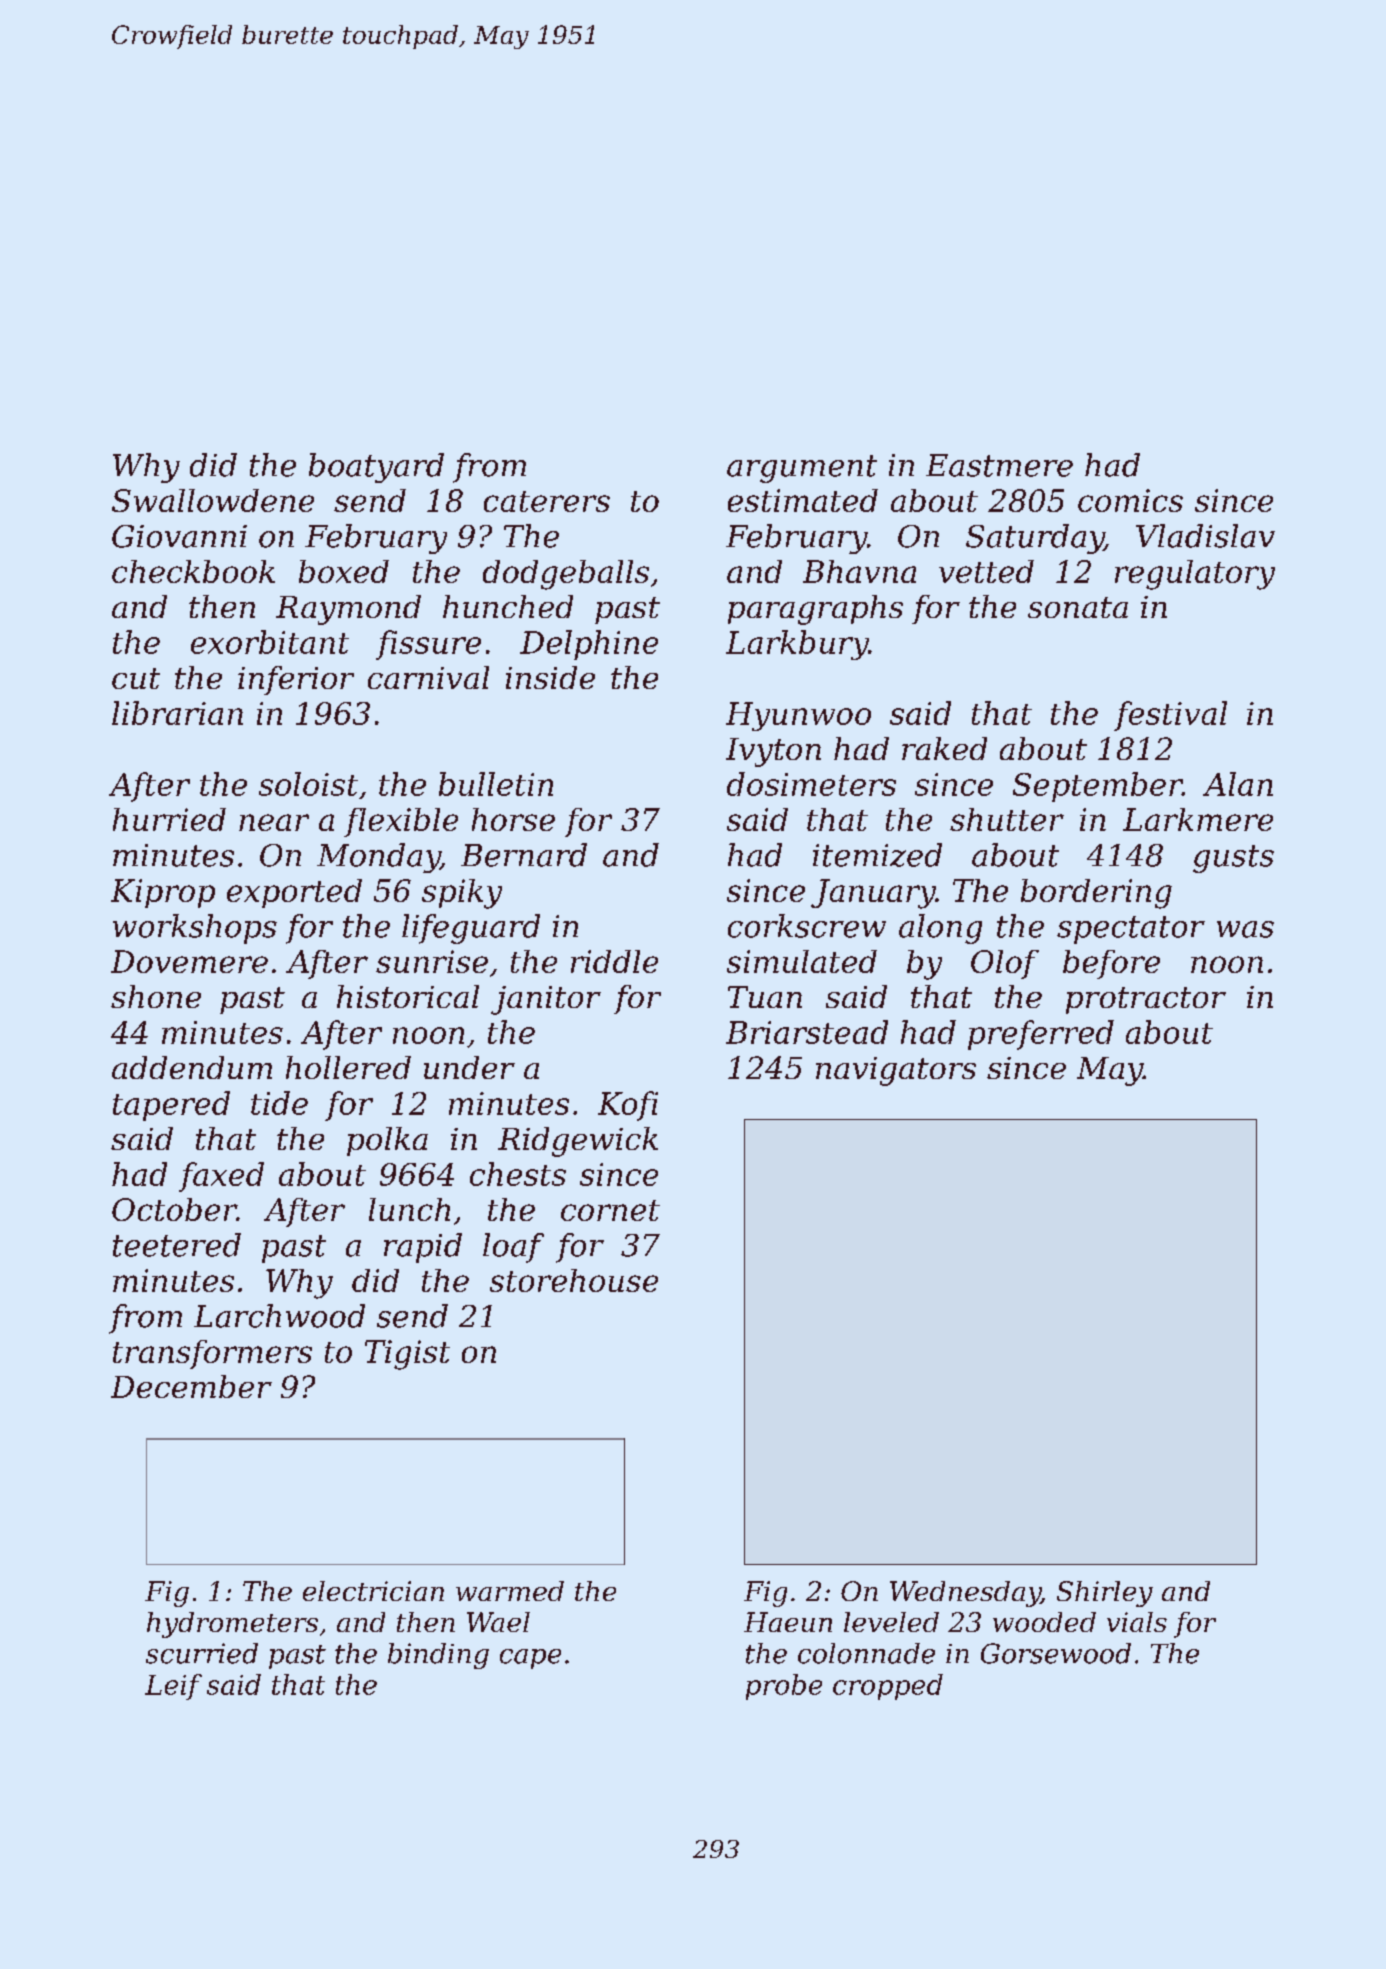  What do you see at coordinates (798, 716) in the document?
I see `Hyunwoo` at bounding box center [798, 716].
